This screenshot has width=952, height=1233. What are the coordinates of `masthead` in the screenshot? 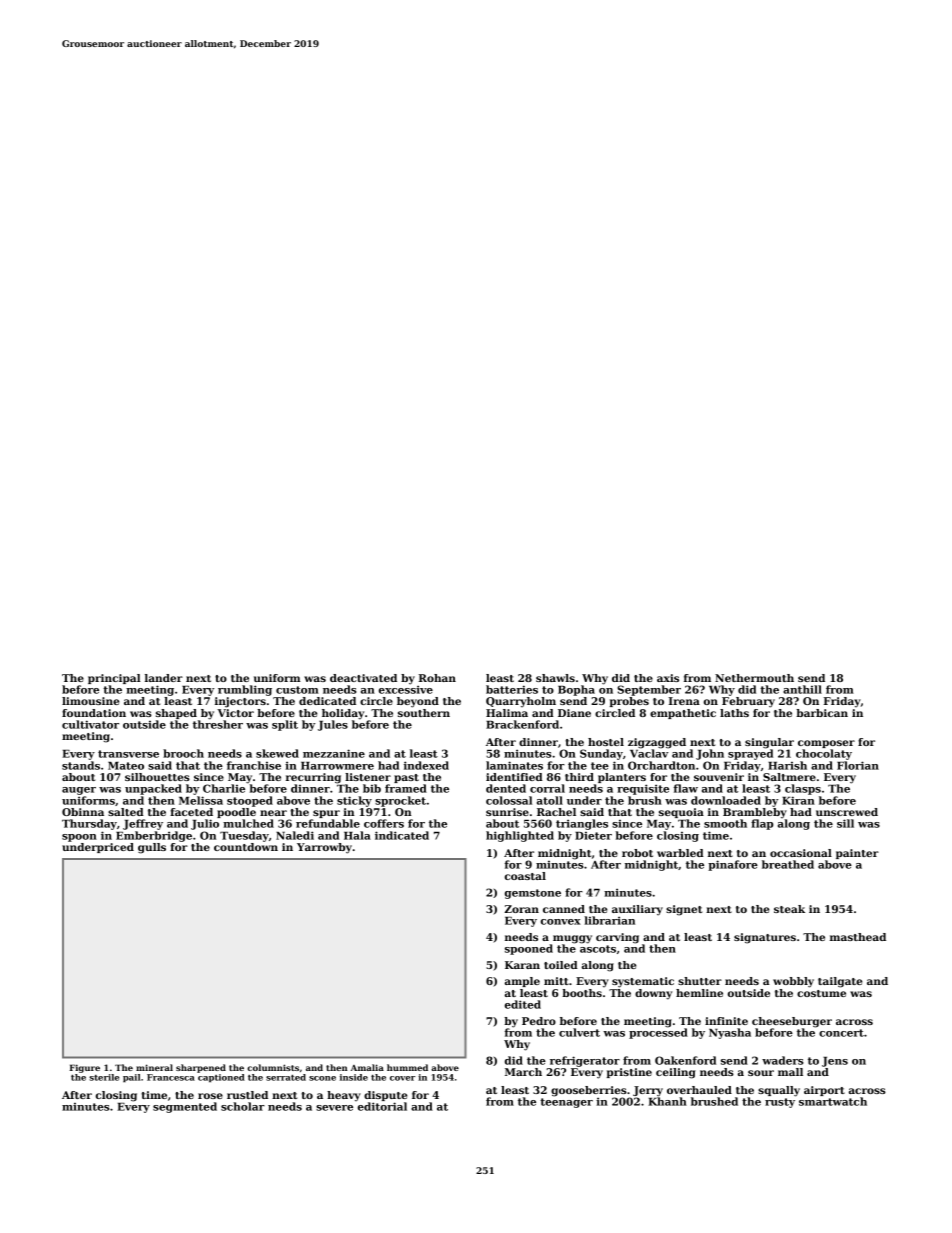 It's located at (858, 937).
